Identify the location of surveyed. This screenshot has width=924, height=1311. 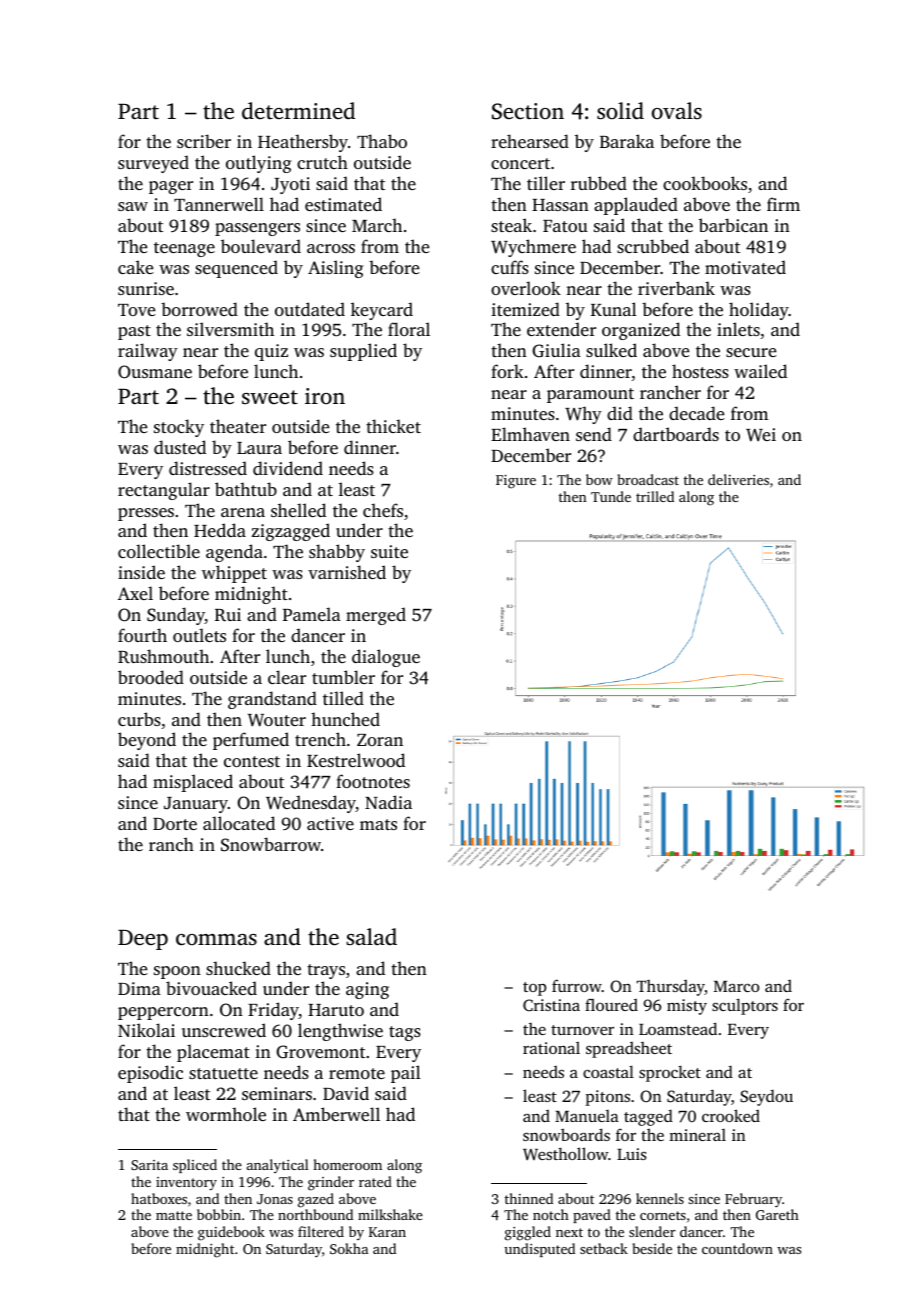
(153, 164).
